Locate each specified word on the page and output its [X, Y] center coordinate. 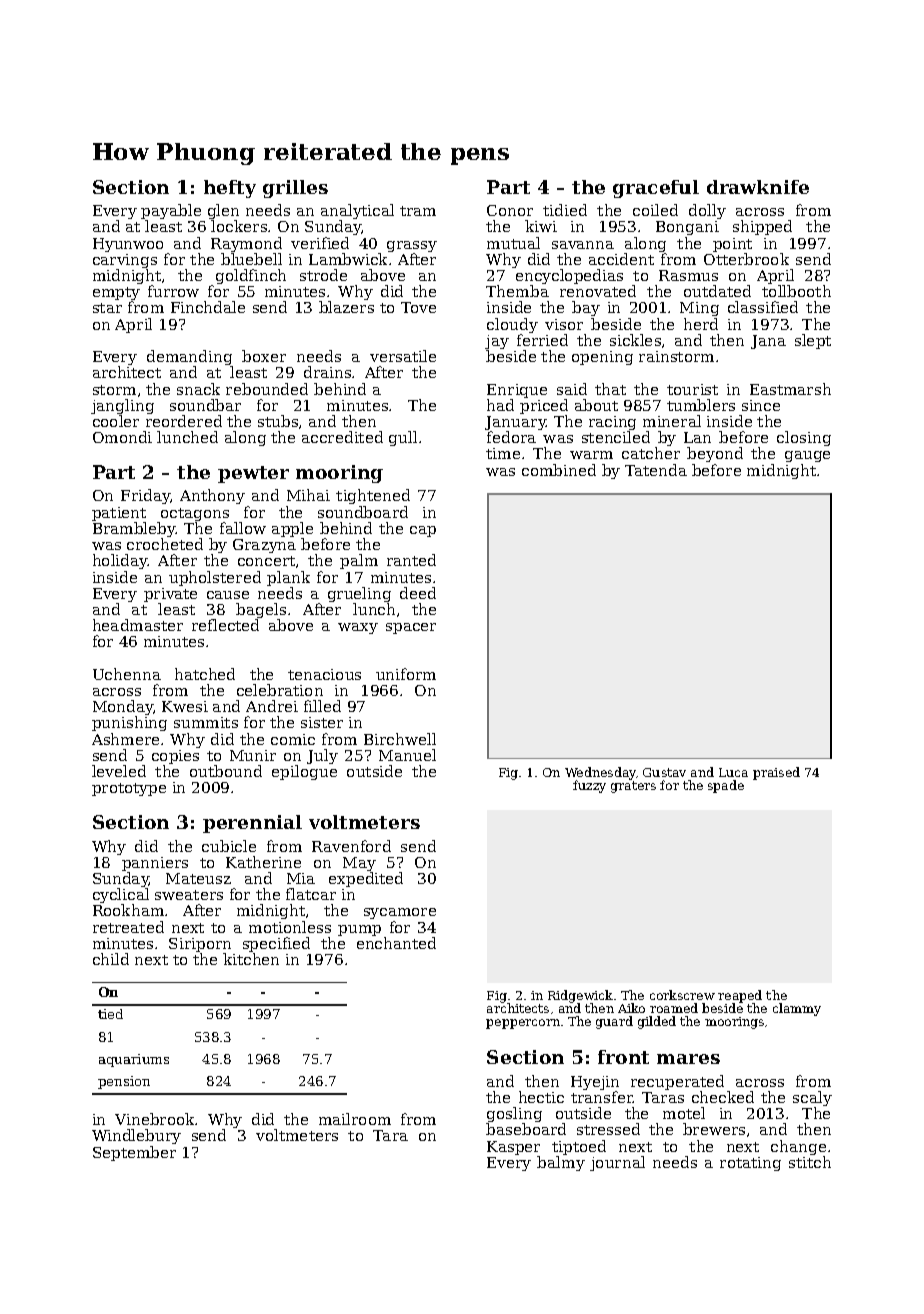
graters [633, 787]
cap [423, 531]
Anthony [212, 496]
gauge [807, 456]
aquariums [134, 1060]
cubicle [229, 846]
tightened [373, 496]
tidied [565, 210]
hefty [230, 189]
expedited [366, 879]
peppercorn [523, 1024]
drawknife [758, 187]
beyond [715, 454]
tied [110, 1014]
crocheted [165, 544]
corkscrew [682, 995]
